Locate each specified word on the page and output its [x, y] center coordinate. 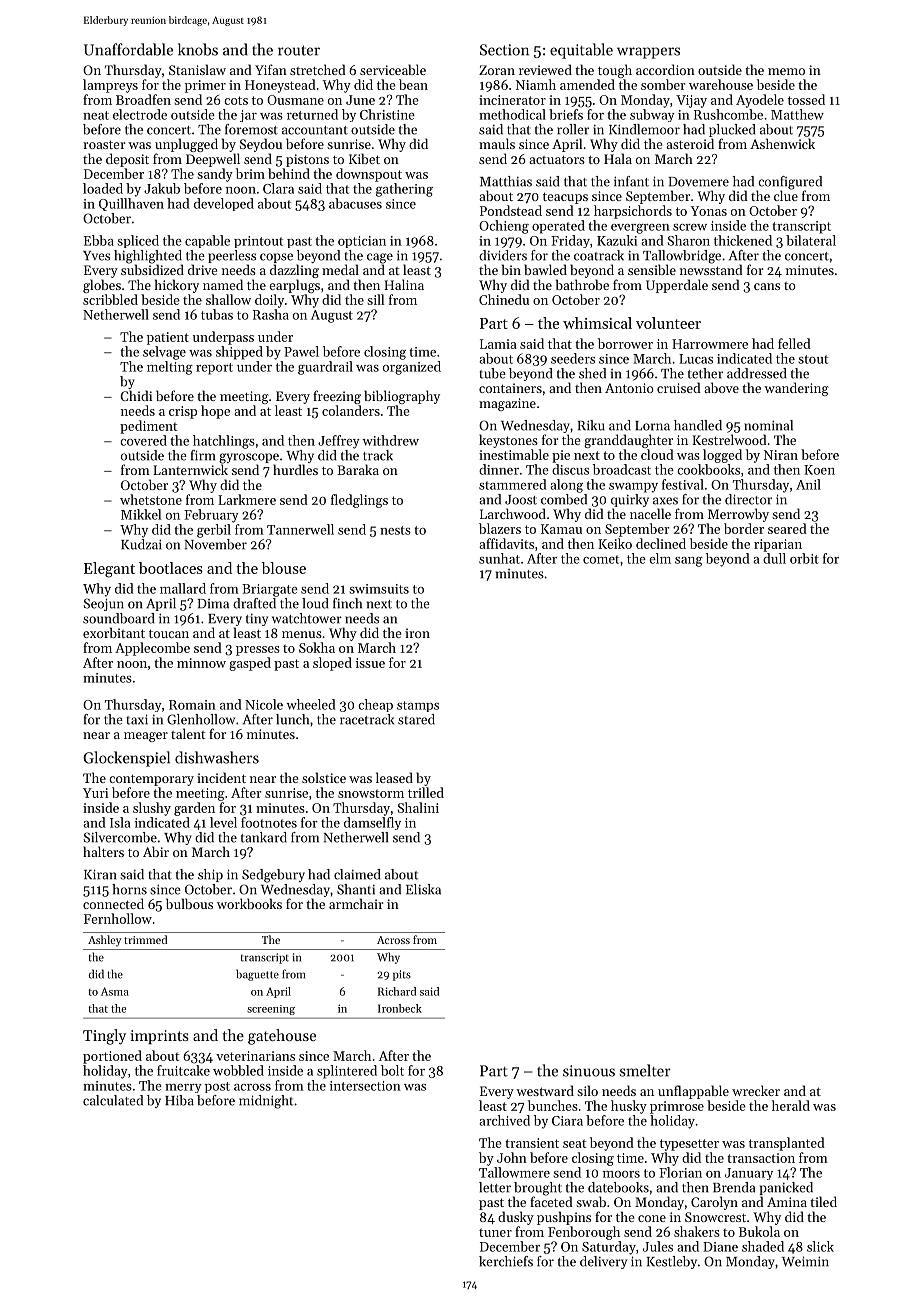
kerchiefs [506, 1261]
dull [774, 558]
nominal [768, 425]
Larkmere [247, 499]
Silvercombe [120, 837]
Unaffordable [128, 49]
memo [786, 71]
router [299, 50]
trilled [426, 792]
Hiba [179, 1100]
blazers [500, 528]
